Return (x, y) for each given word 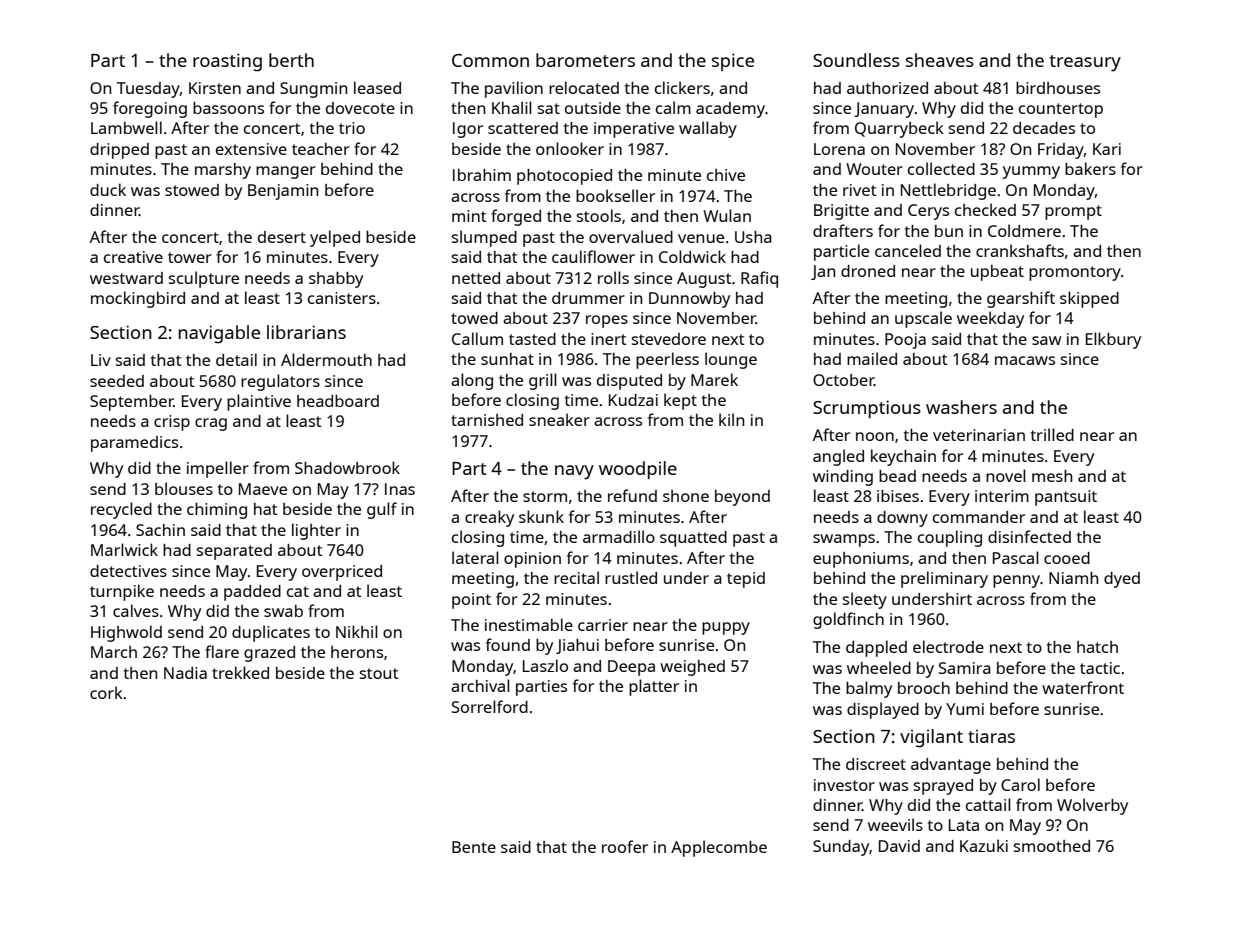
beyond (742, 498)
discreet (876, 764)
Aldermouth (326, 359)
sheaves (940, 60)
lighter (316, 531)
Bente (474, 847)
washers (961, 407)
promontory (1075, 273)
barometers (585, 60)
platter (654, 687)
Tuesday (148, 90)
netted (476, 278)
